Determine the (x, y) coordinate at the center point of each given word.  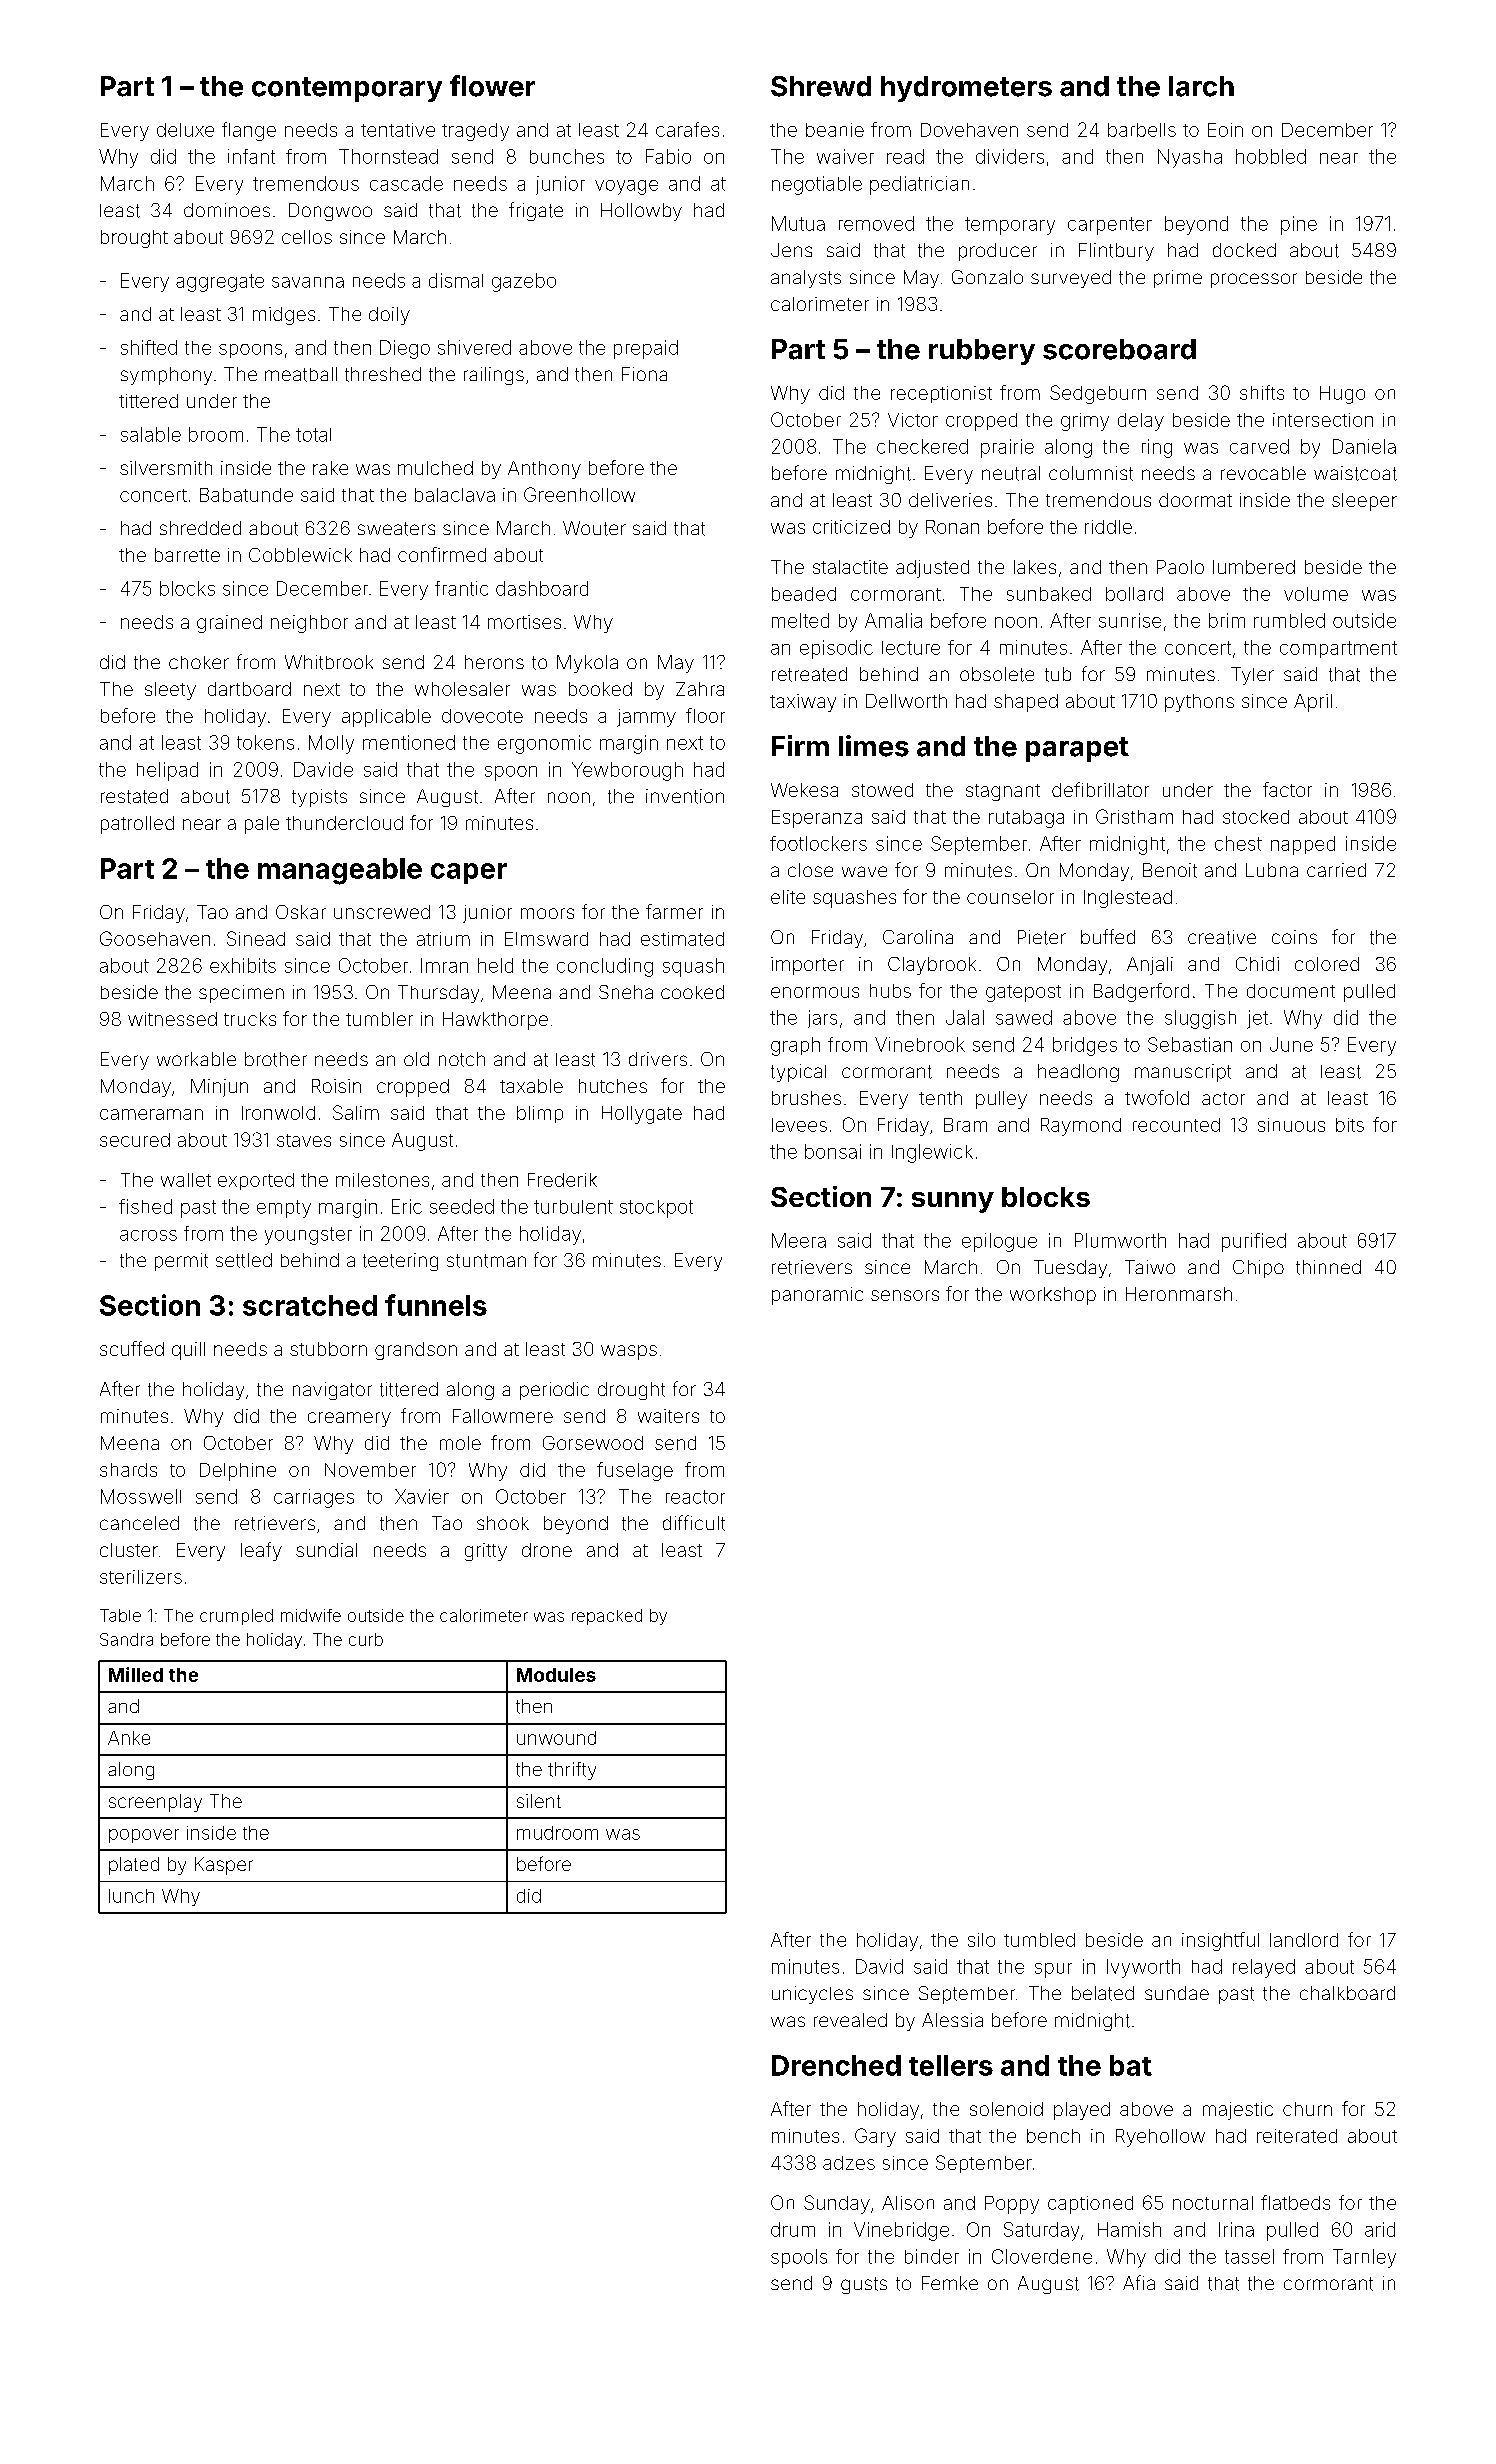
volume (1316, 594)
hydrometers (966, 89)
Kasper (224, 1866)
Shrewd (821, 86)
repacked (607, 1617)
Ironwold (278, 1113)
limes (874, 746)
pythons (1199, 703)
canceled (139, 1523)
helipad (167, 771)
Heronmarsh (1179, 1294)
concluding (605, 967)
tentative (398, 130)
